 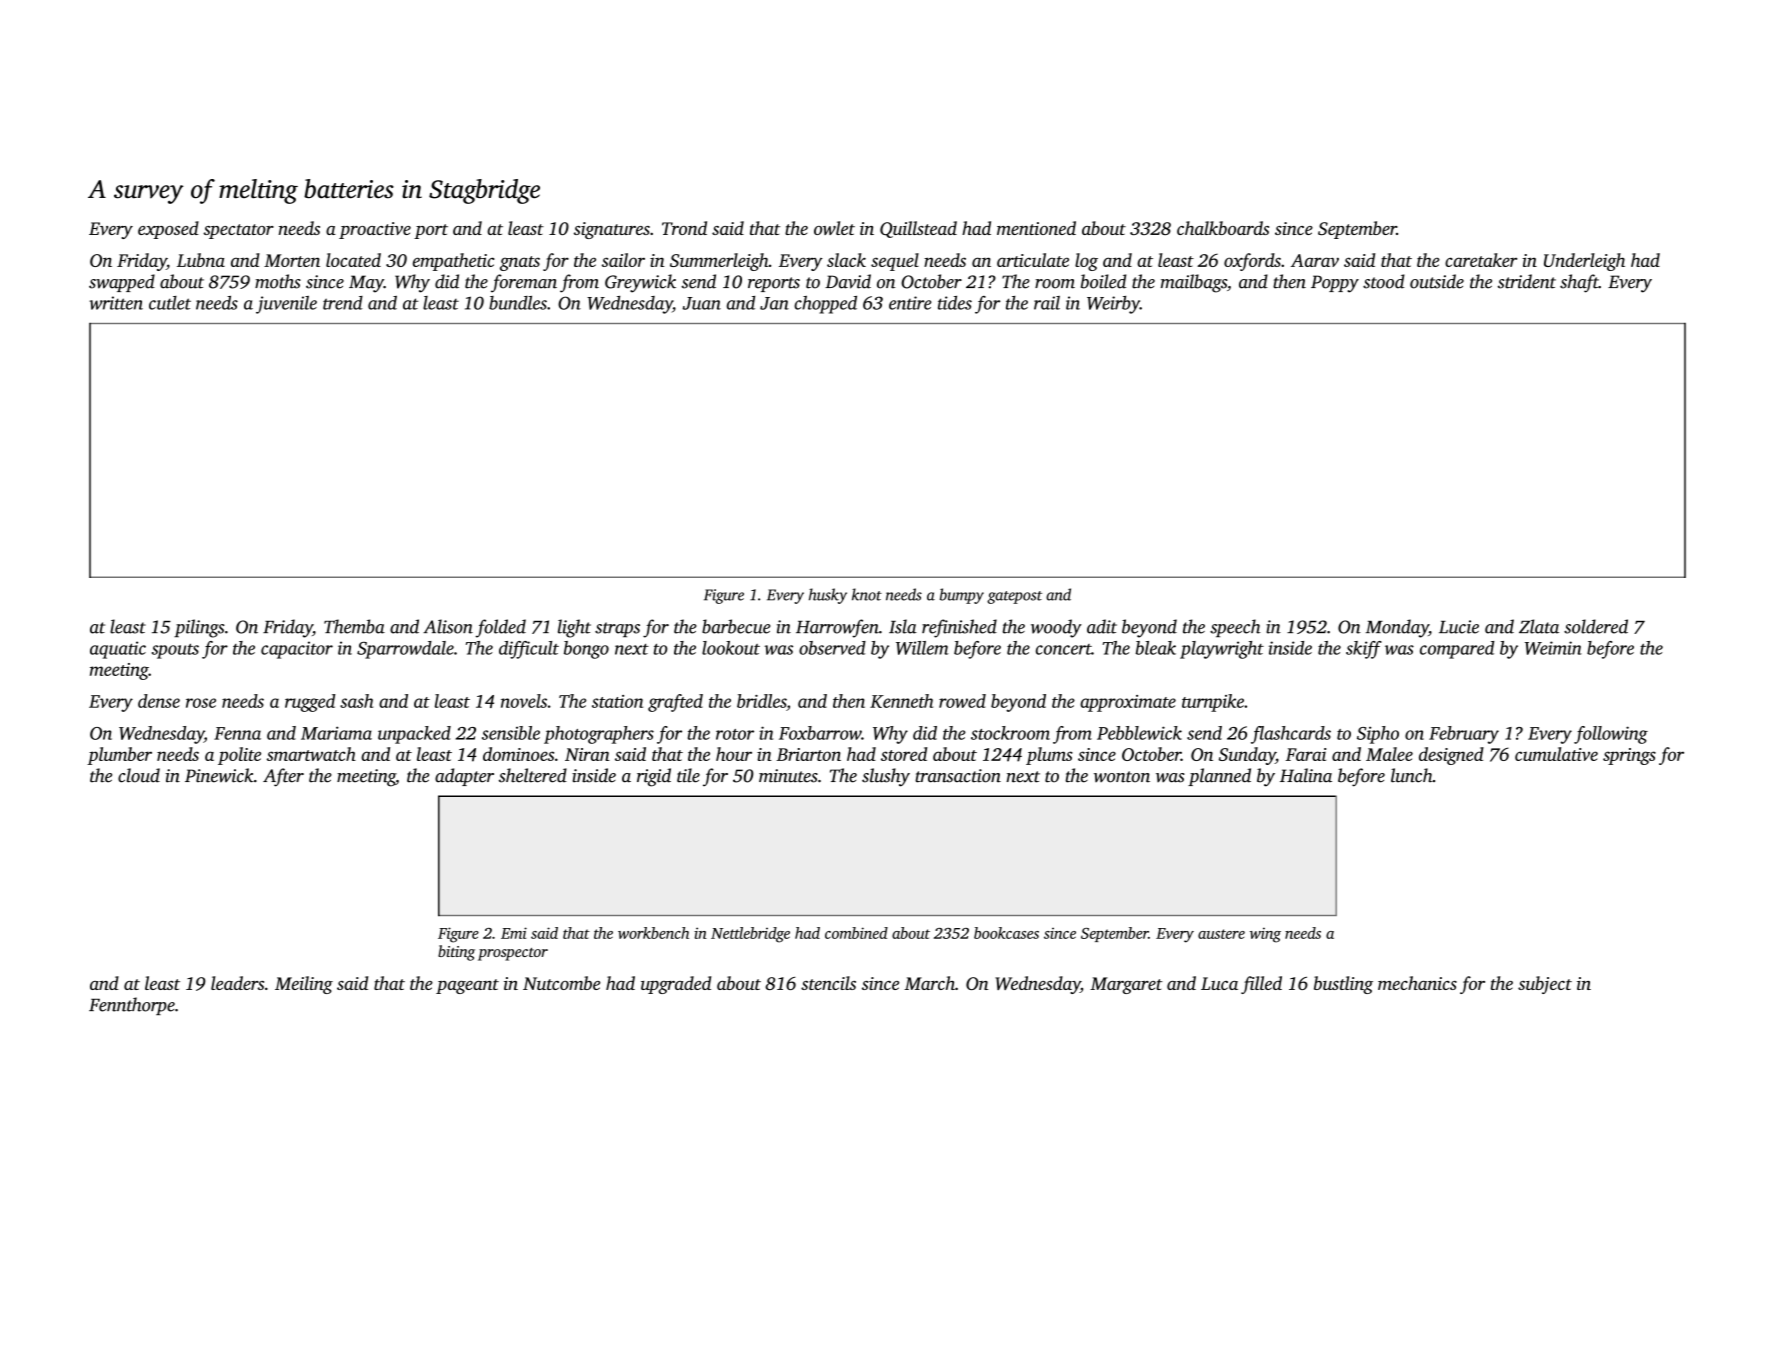 I want to click on approximate, so click(x=1128, y=703).
